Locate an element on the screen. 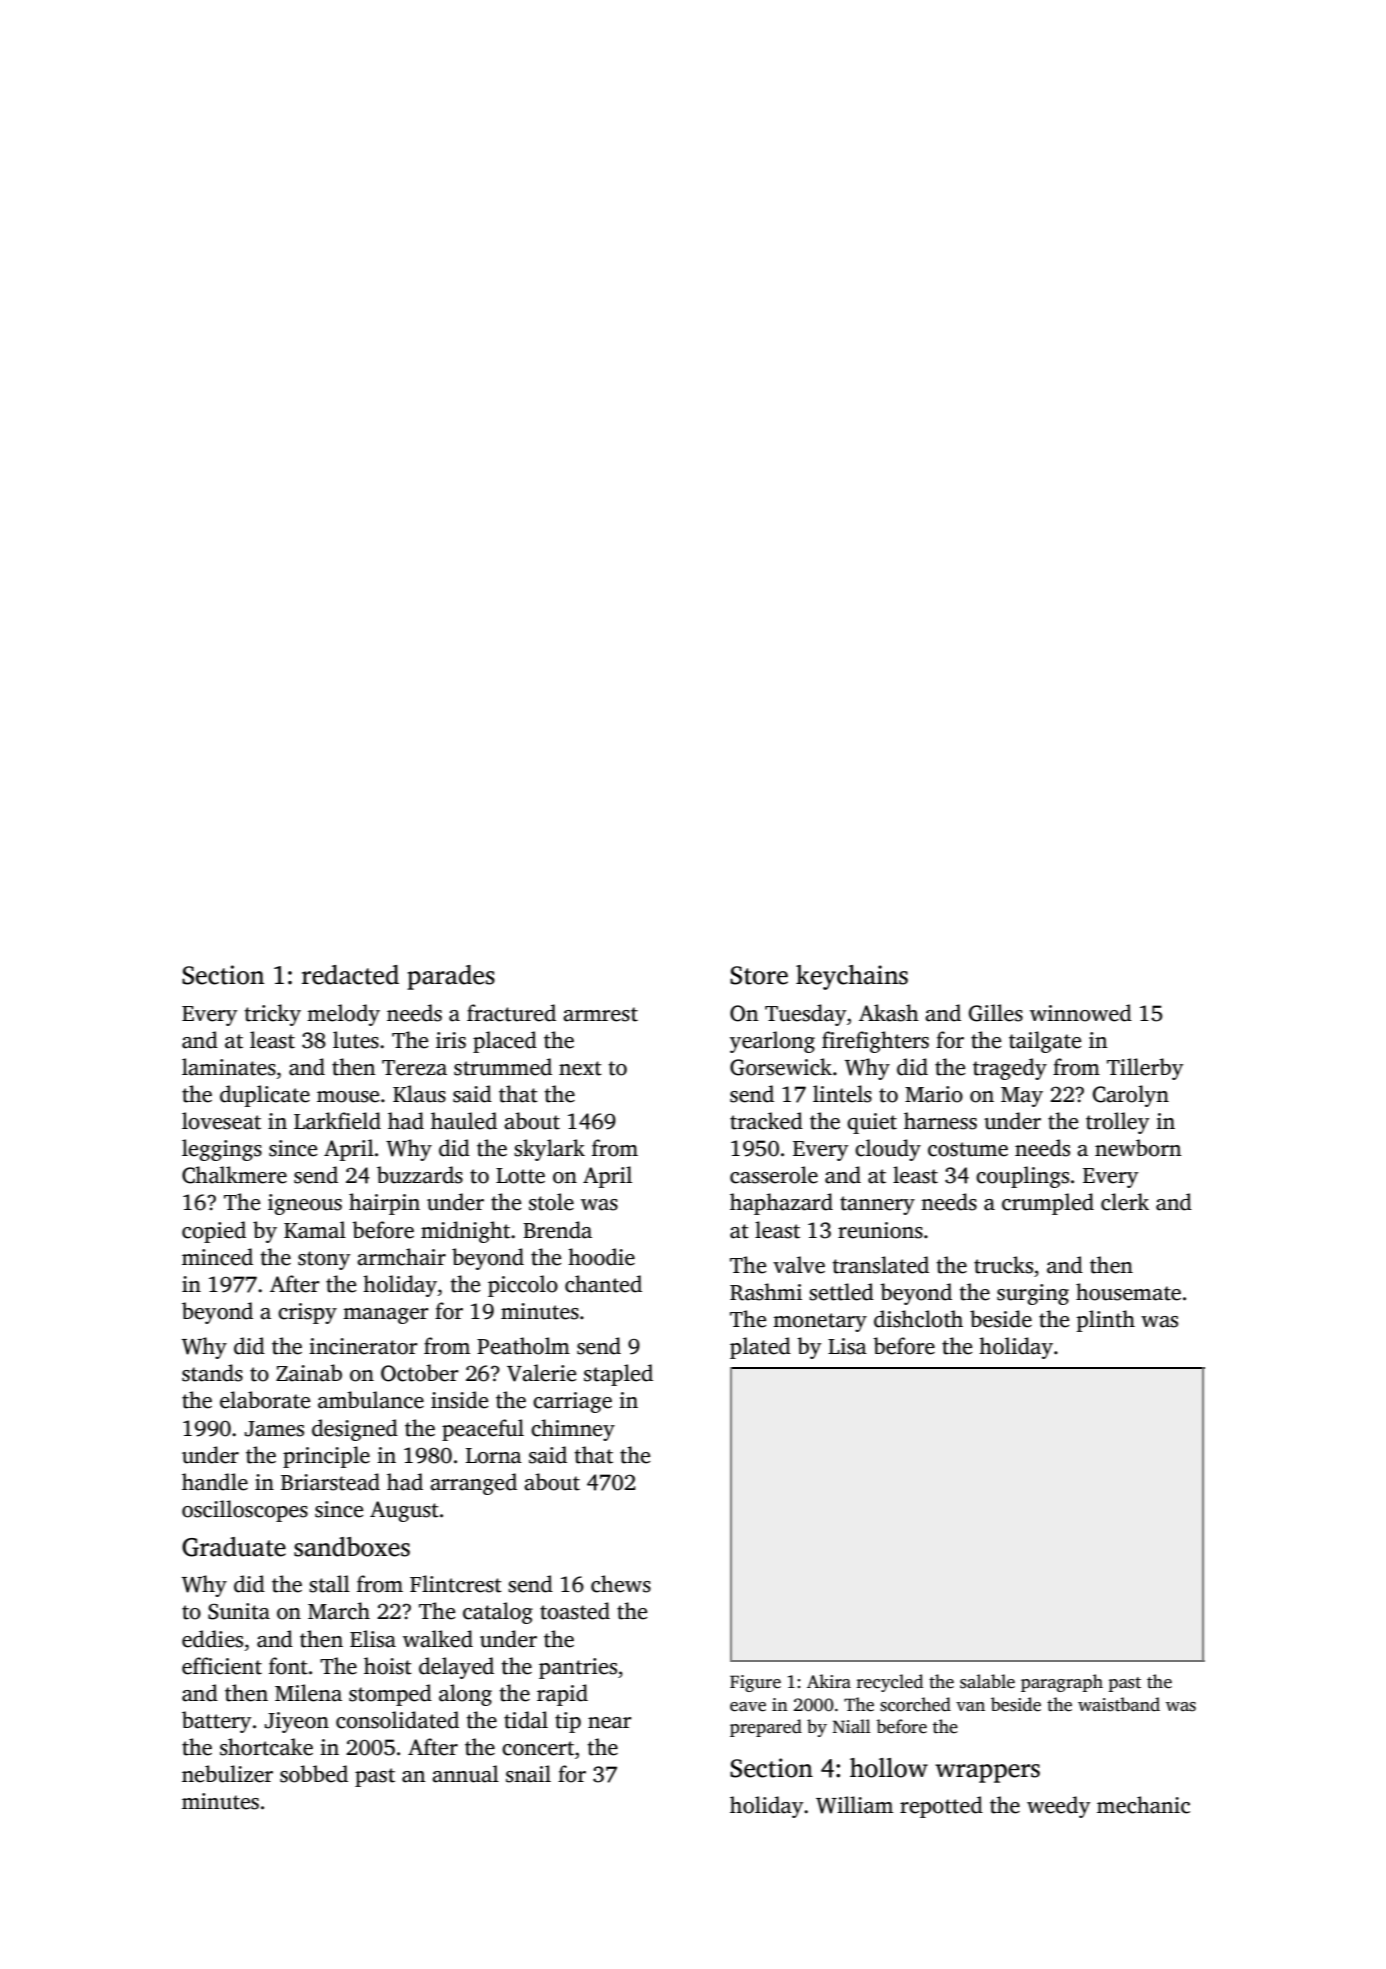 This screenshot has height=1969, width=1386. costume is located at coordinates (968, 1149).
